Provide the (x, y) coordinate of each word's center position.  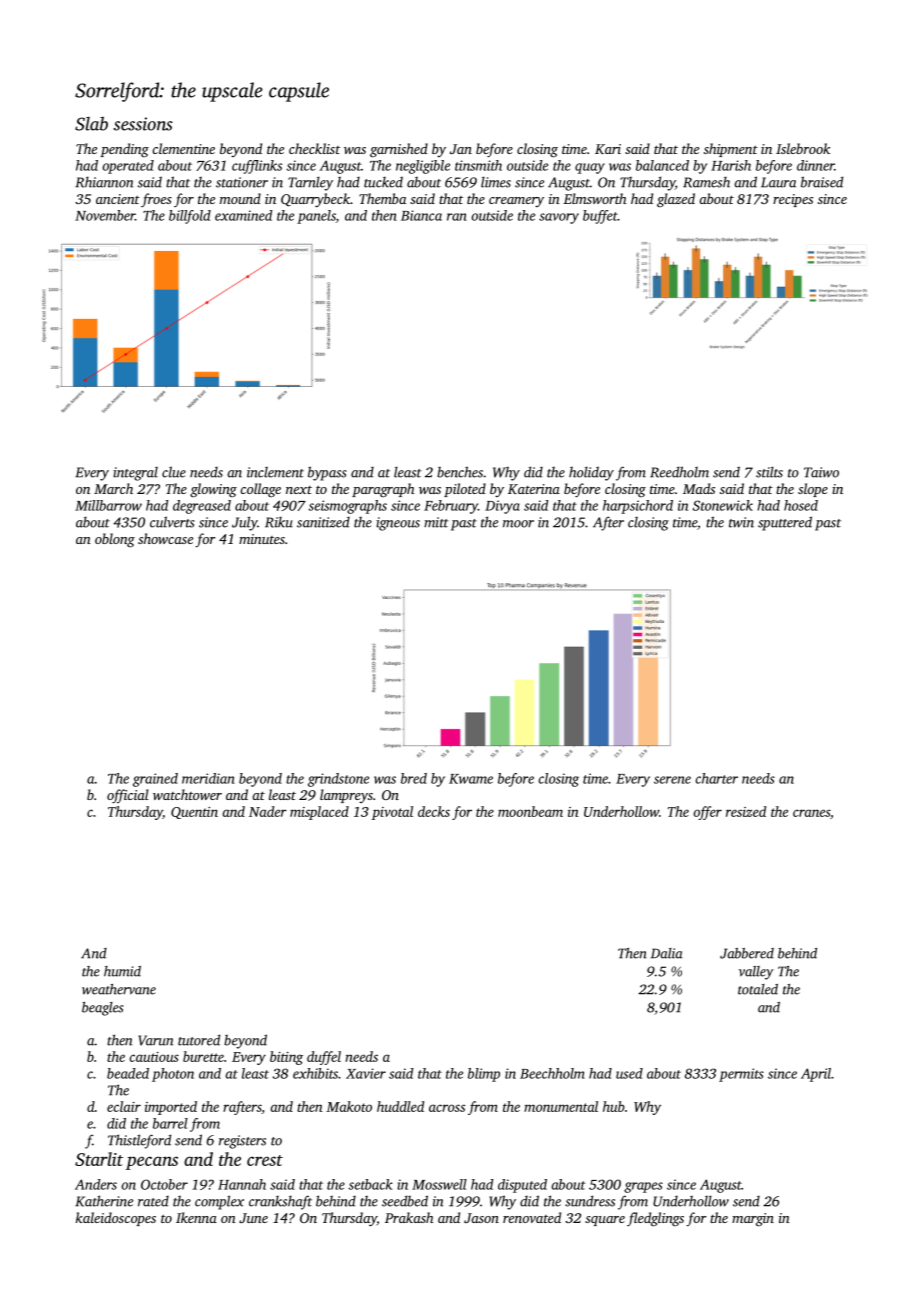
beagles (103, 1009)
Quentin (194, 813)
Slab (91, 123)
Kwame (471, 779)
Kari (608, 149)
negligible (423, 167)
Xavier (366, 1073)
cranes (811, 813)
